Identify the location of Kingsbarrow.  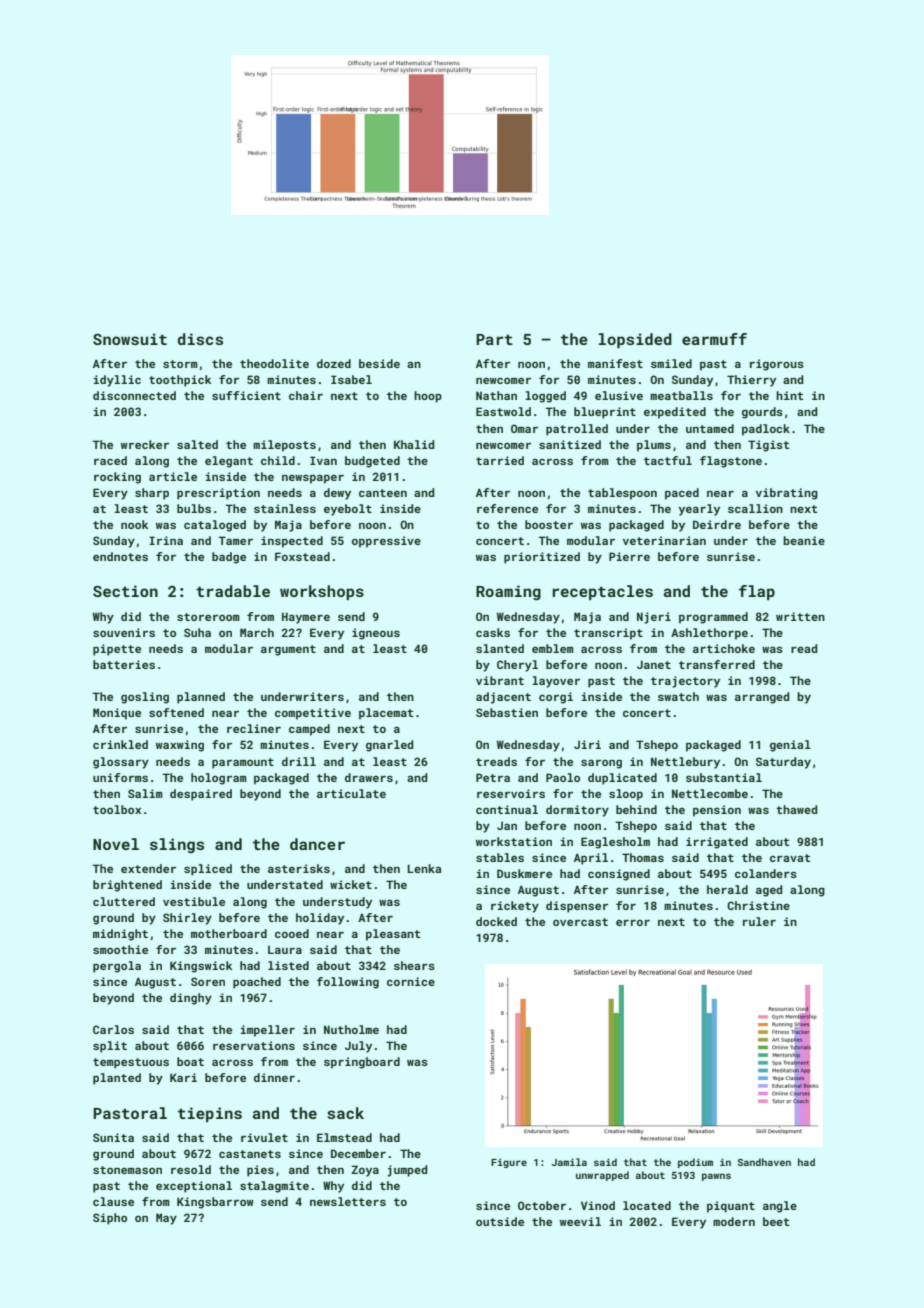
(215, 1203).
